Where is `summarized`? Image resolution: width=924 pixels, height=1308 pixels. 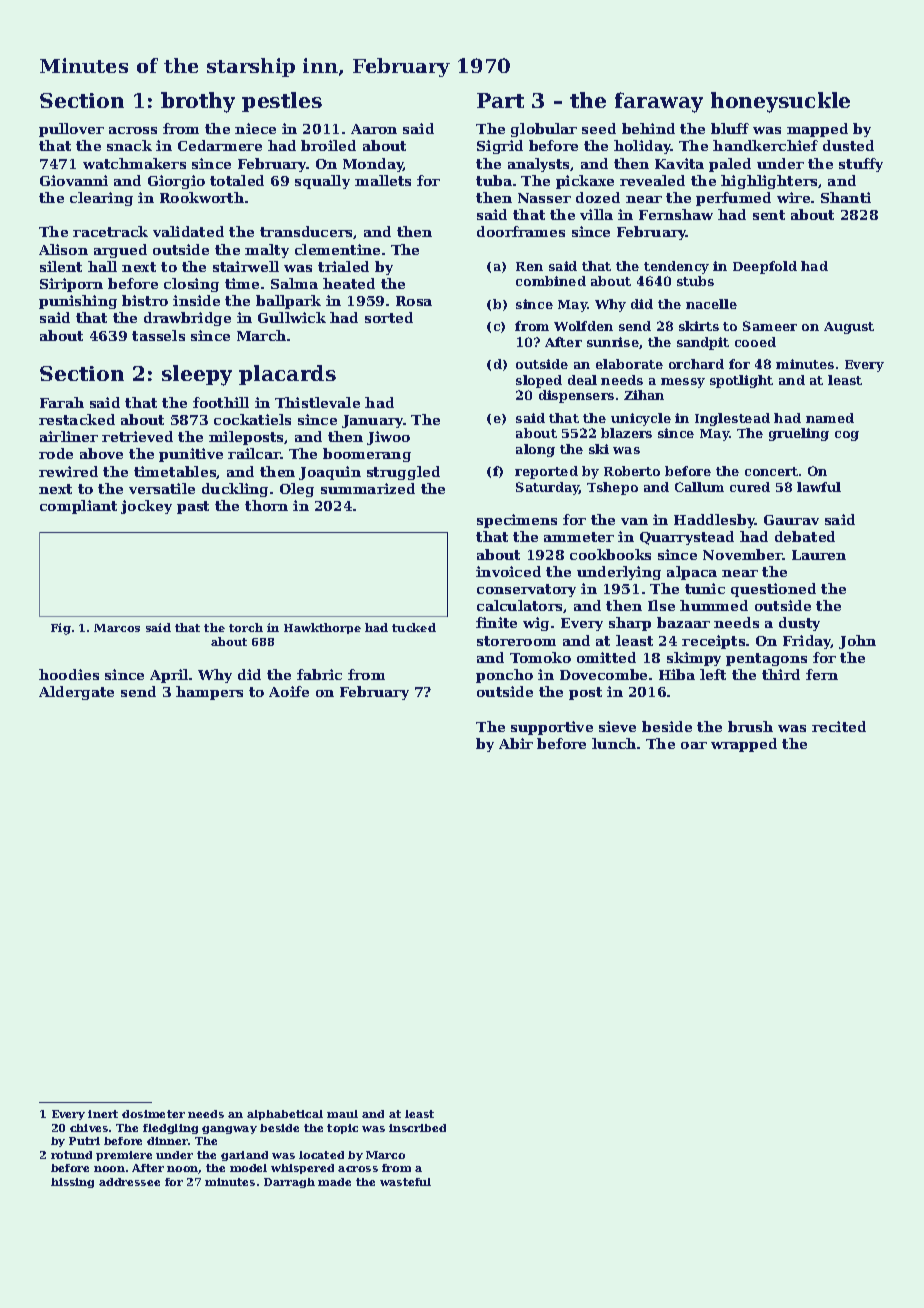
summarized is located at coordinates (368, 488).
